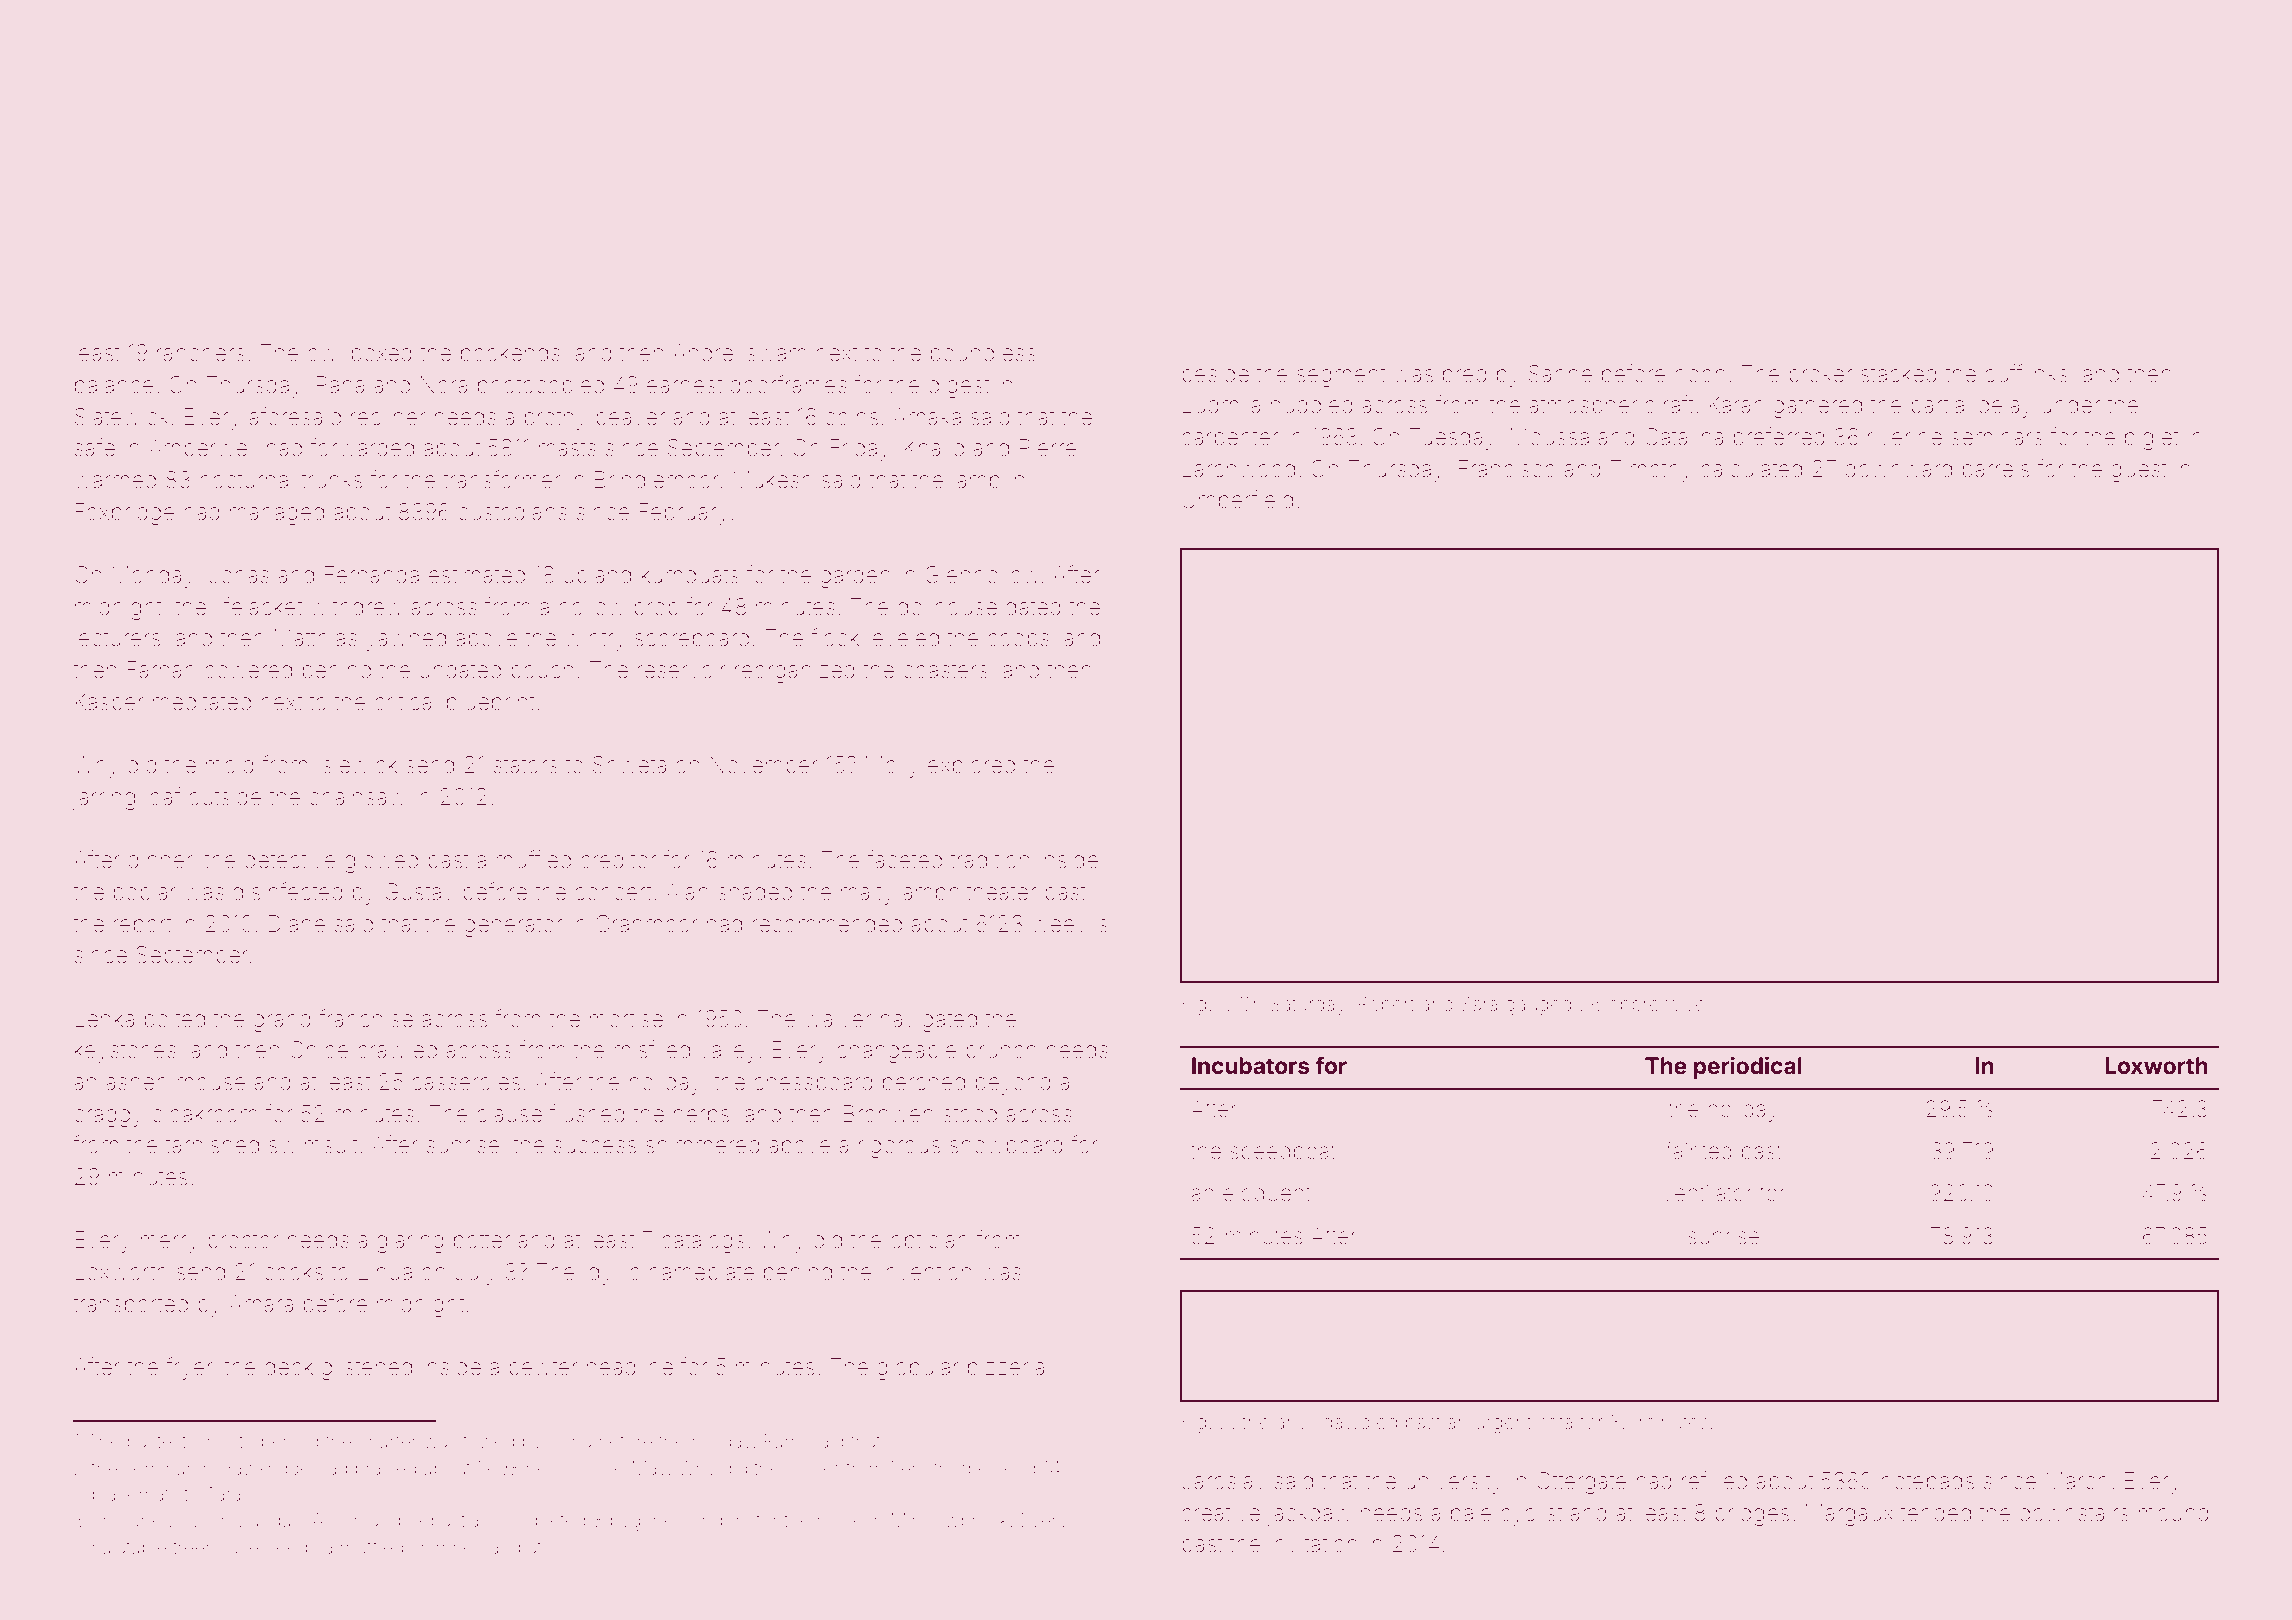 The image size is (2292, 1620). What do you see at coordinates (1905, 437) in the screenshot?
I see `riverine` at bounding box center [1905, 437].
